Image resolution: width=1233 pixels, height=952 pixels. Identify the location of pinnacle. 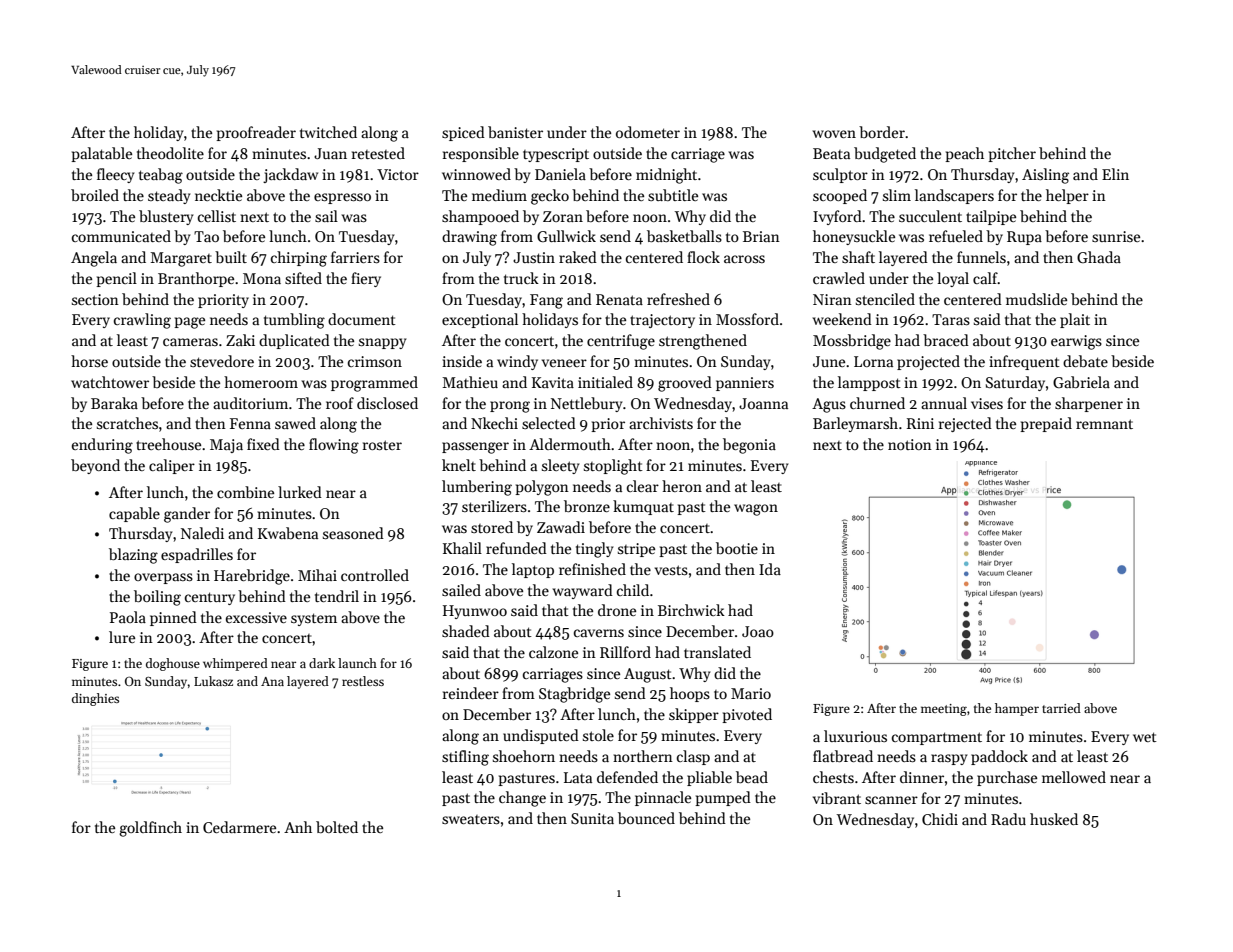
(663, 798).
